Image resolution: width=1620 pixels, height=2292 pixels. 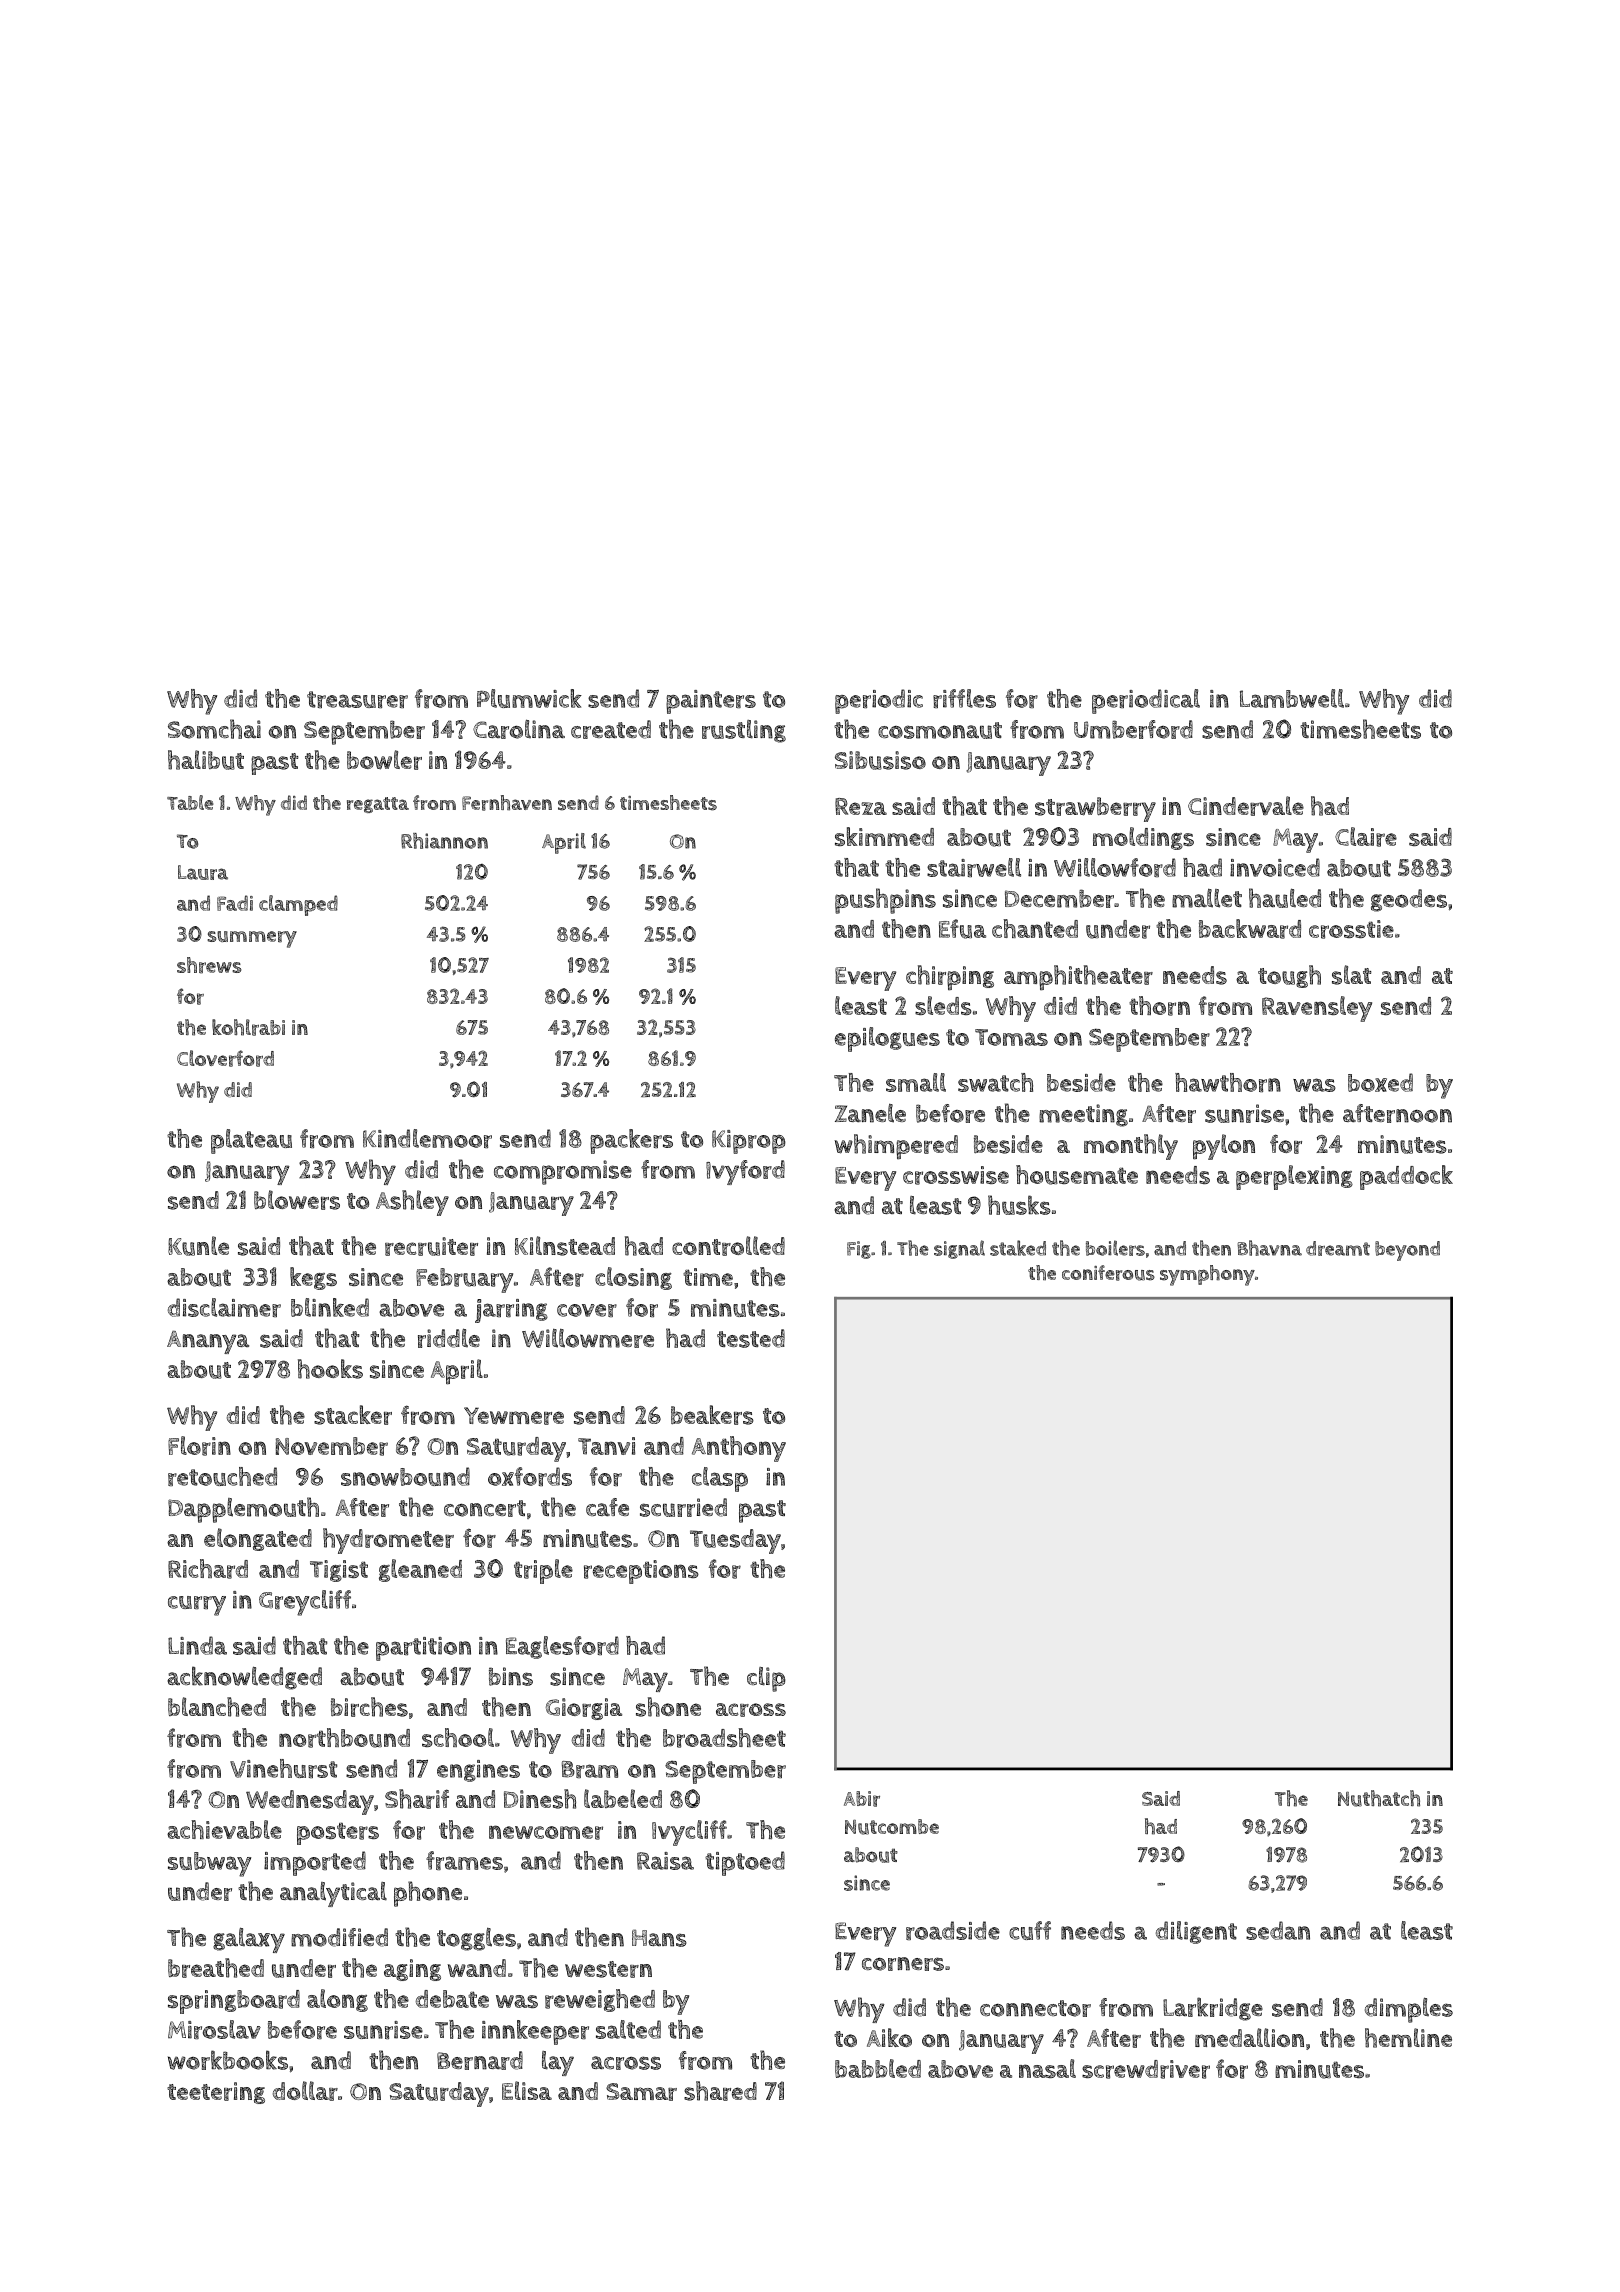 What do you see at coordinates (745, 1863) in the screenshot?
I see `tiptoed` at bounding box center [745, 1863].
